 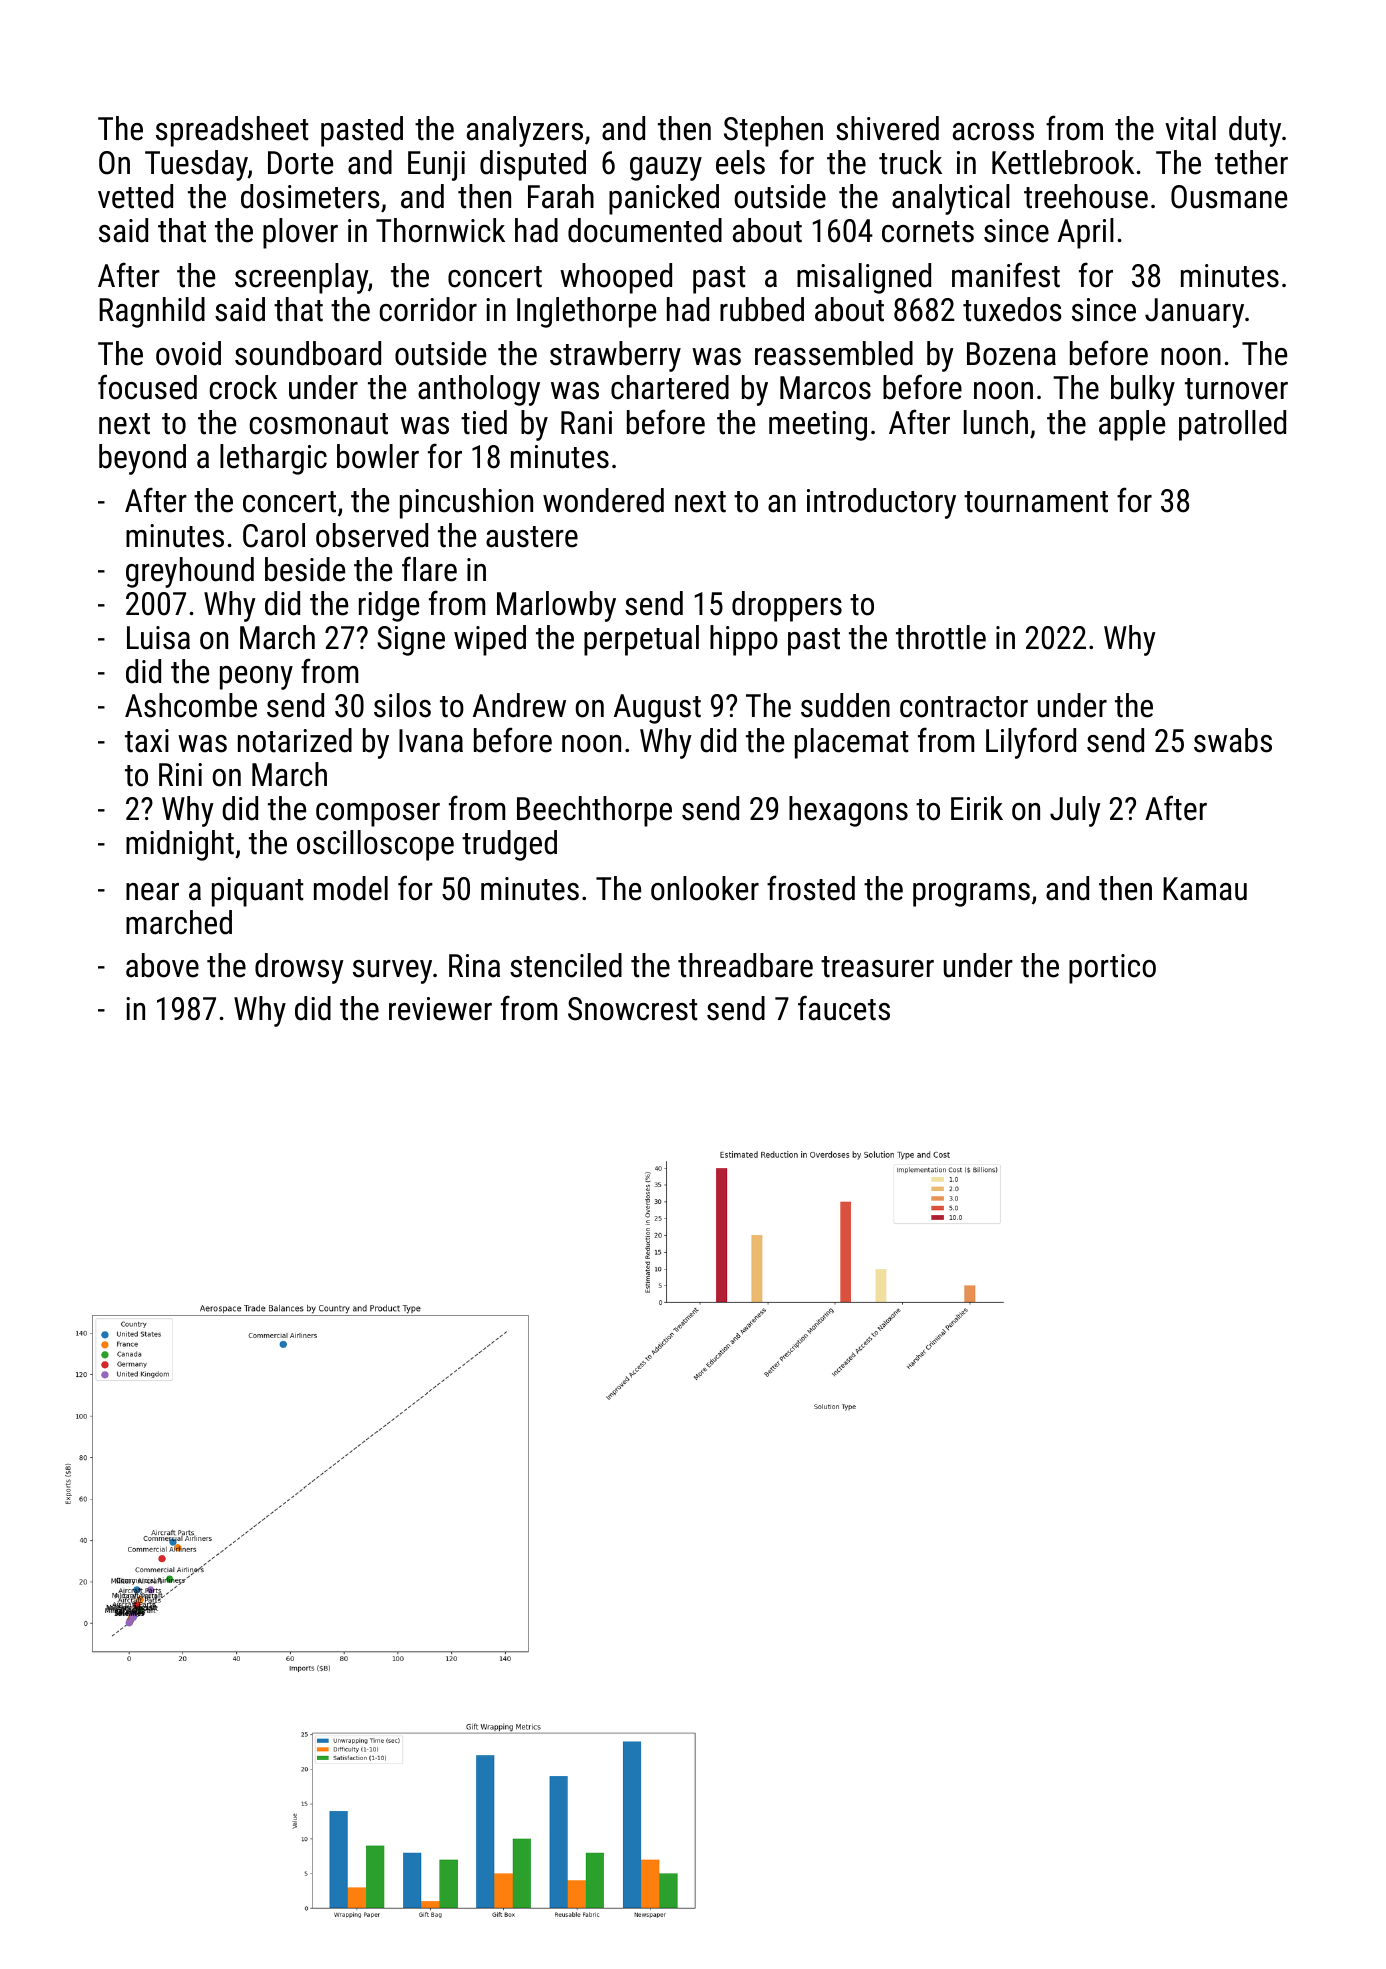 I want to click on screenplay, so click(x=301, y=278).
